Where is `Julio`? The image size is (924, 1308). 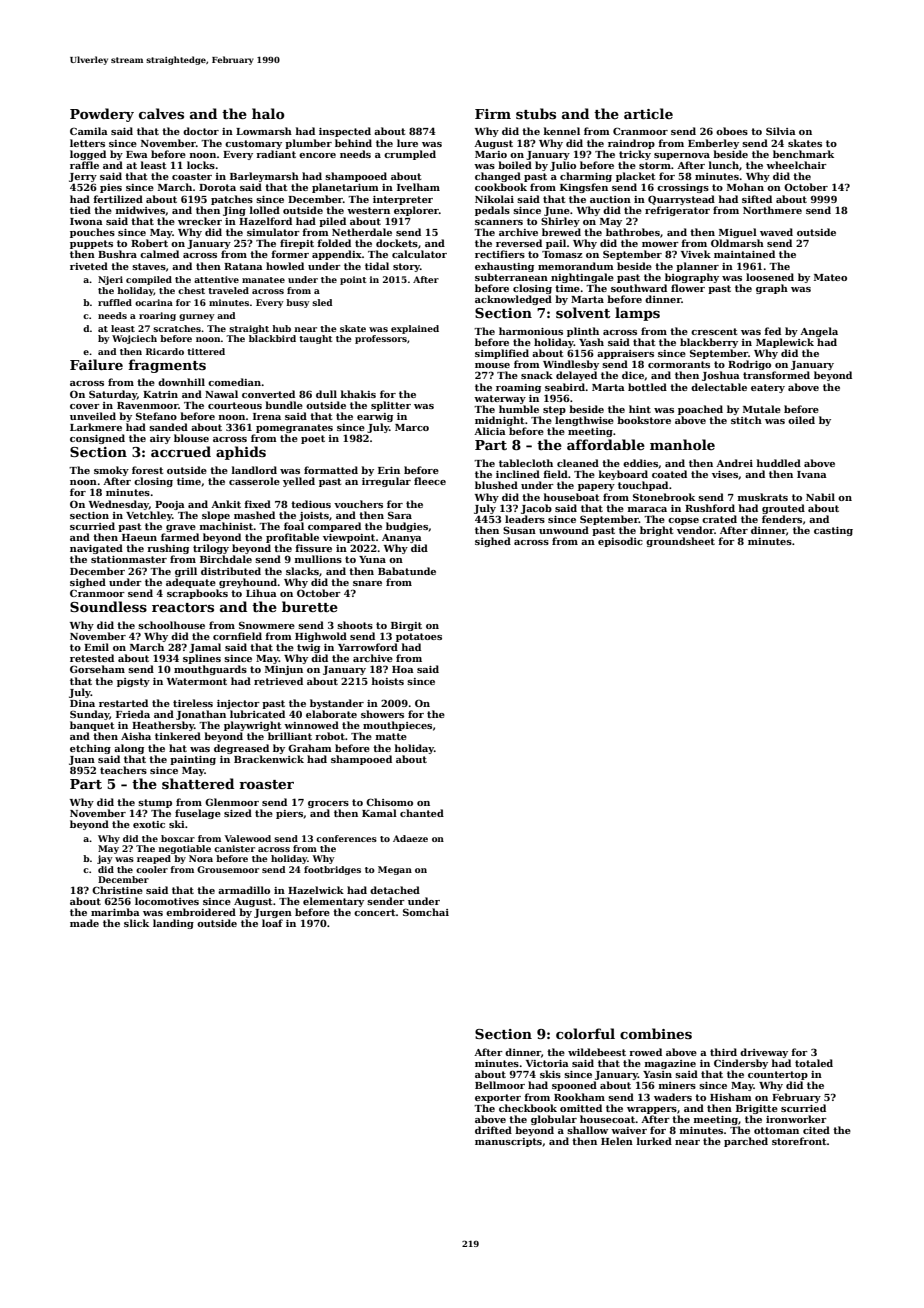 Julio is located at coordinates (563, 166).
